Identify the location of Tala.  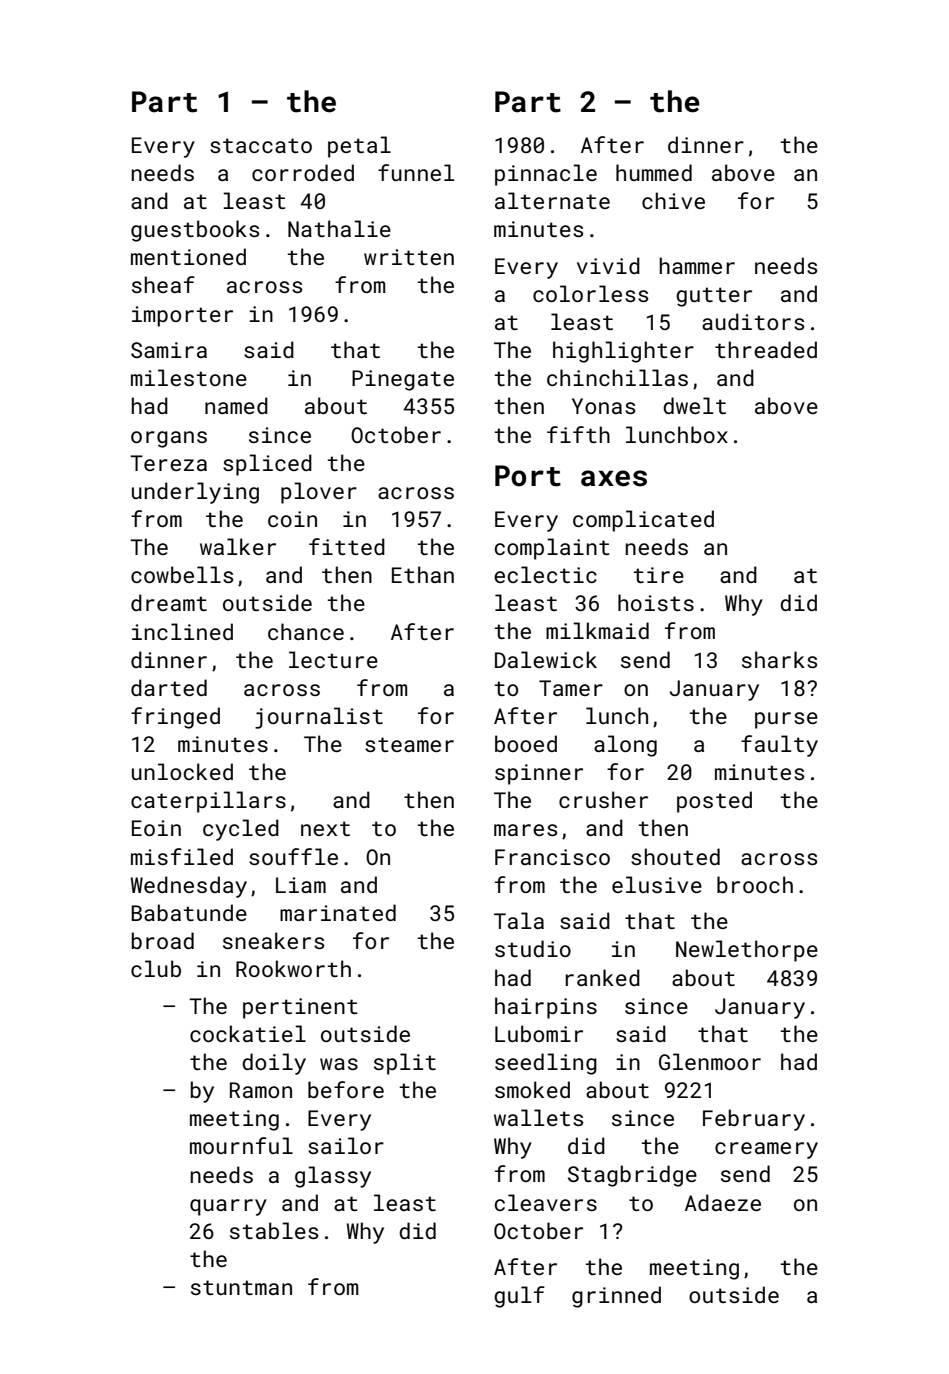
(519, 920).
